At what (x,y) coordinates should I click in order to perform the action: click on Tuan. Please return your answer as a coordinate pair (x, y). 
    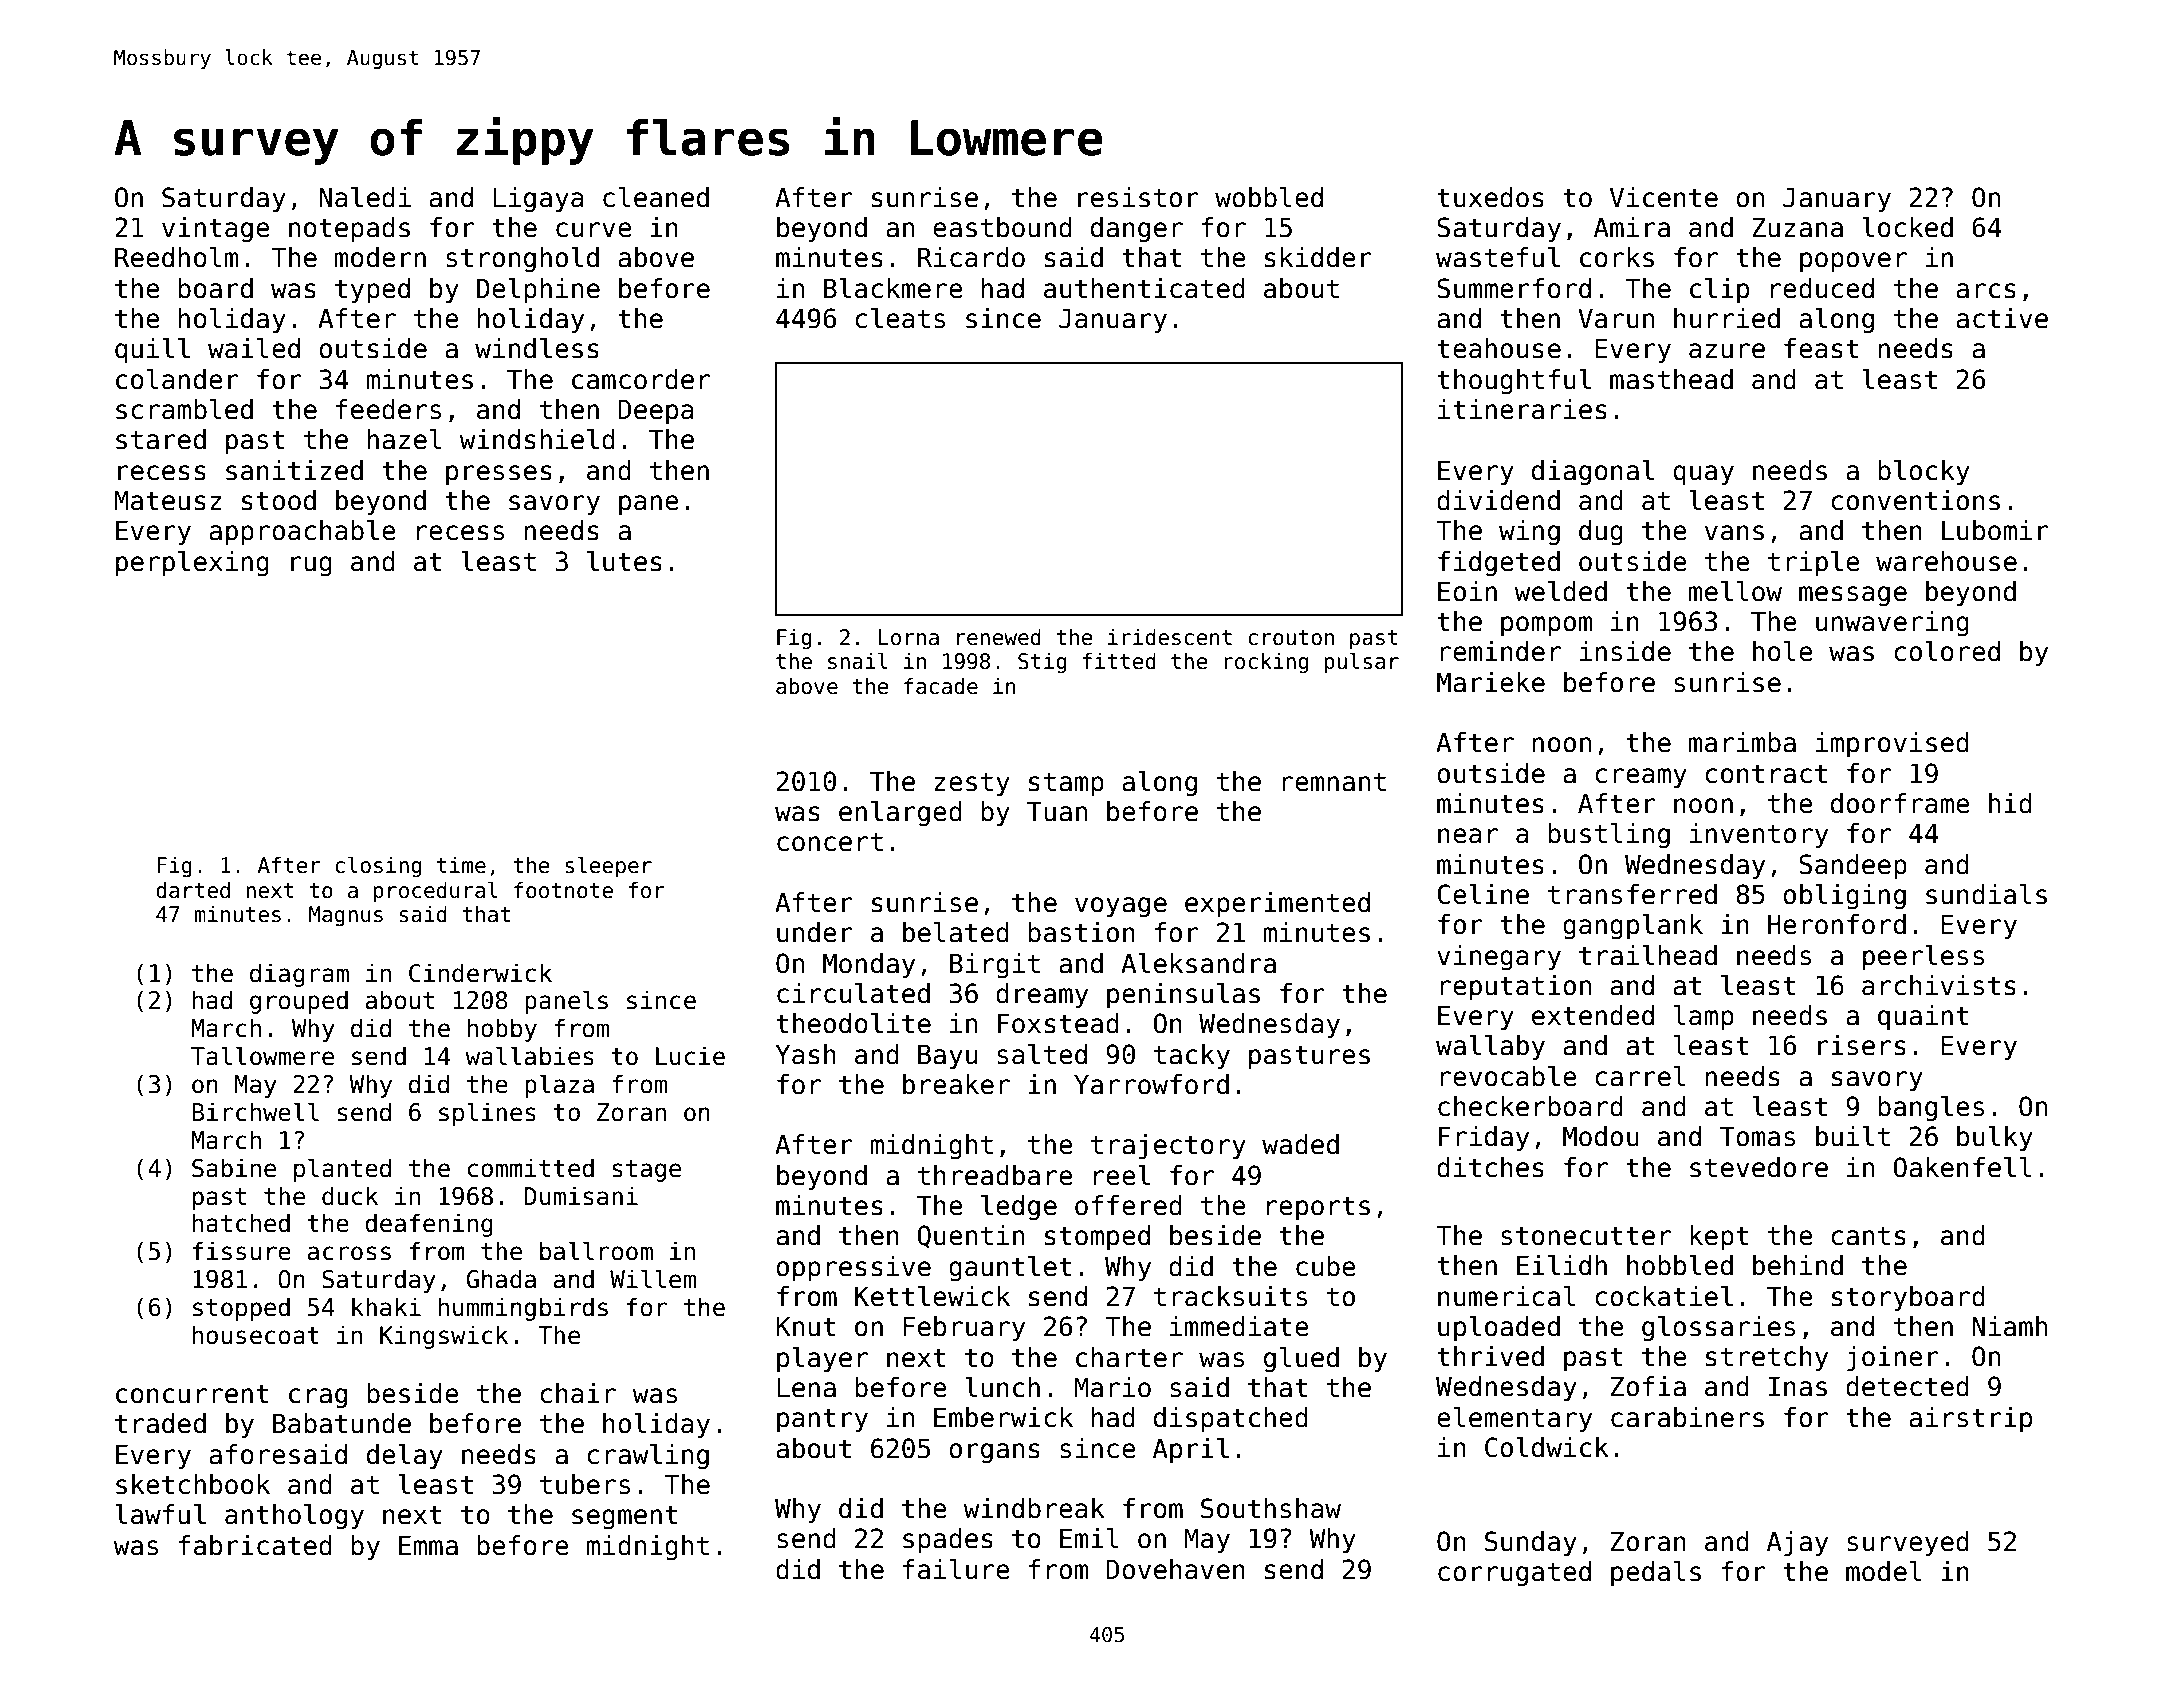
    Looking at the image, I should click on (1057, 812).
